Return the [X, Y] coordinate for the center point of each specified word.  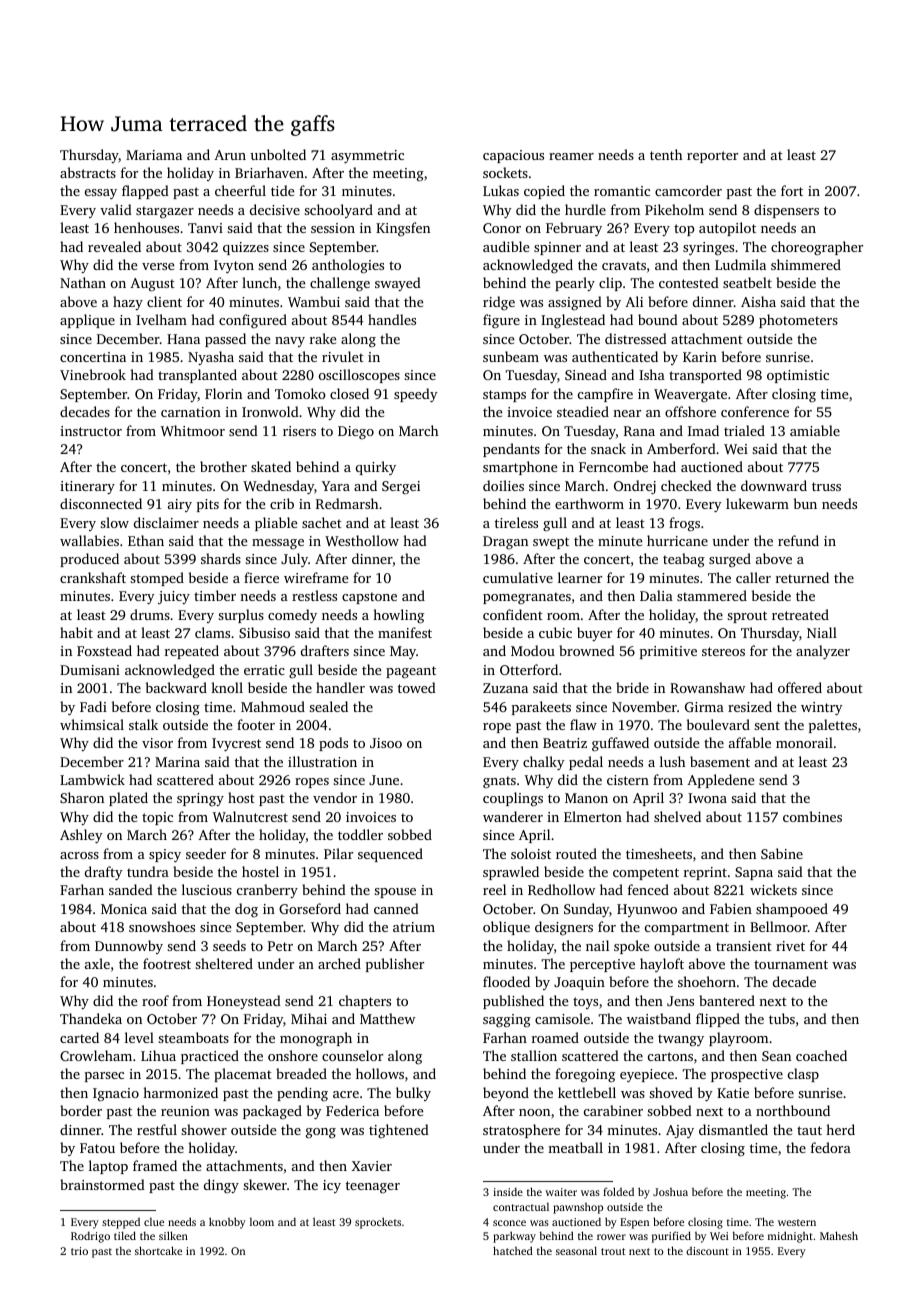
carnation [191, 412]
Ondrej [635, 487]
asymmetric [367, 156]
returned [802, 577]
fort [792, 190]
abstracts [88, 172]
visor [157, 743]
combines [812, 816]
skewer [265, 1184]
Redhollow [561, 889]
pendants [511, 450]
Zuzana [505, 688]
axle [97, 963]
